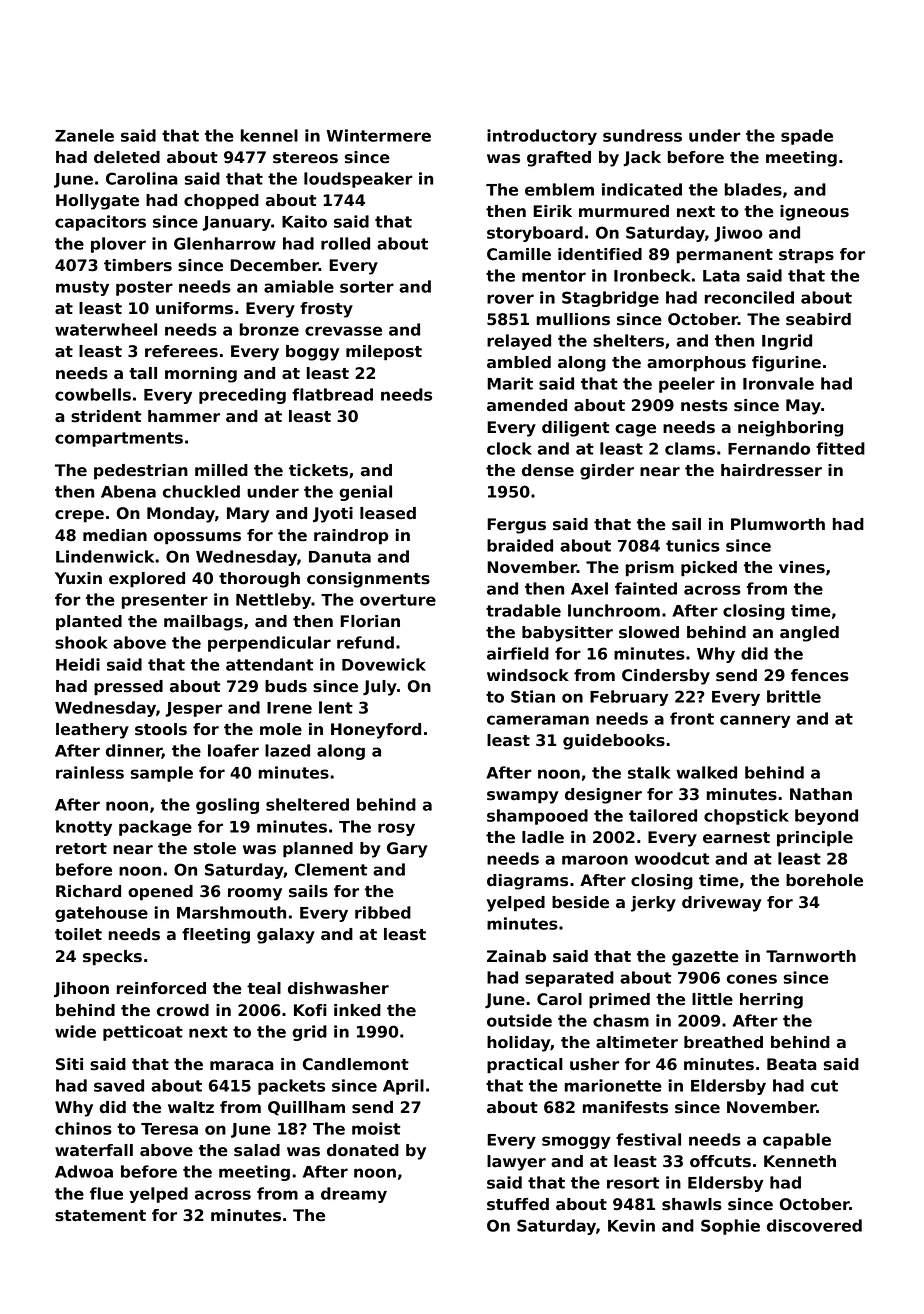  I want to click on reconciled, so click(749, 297).
